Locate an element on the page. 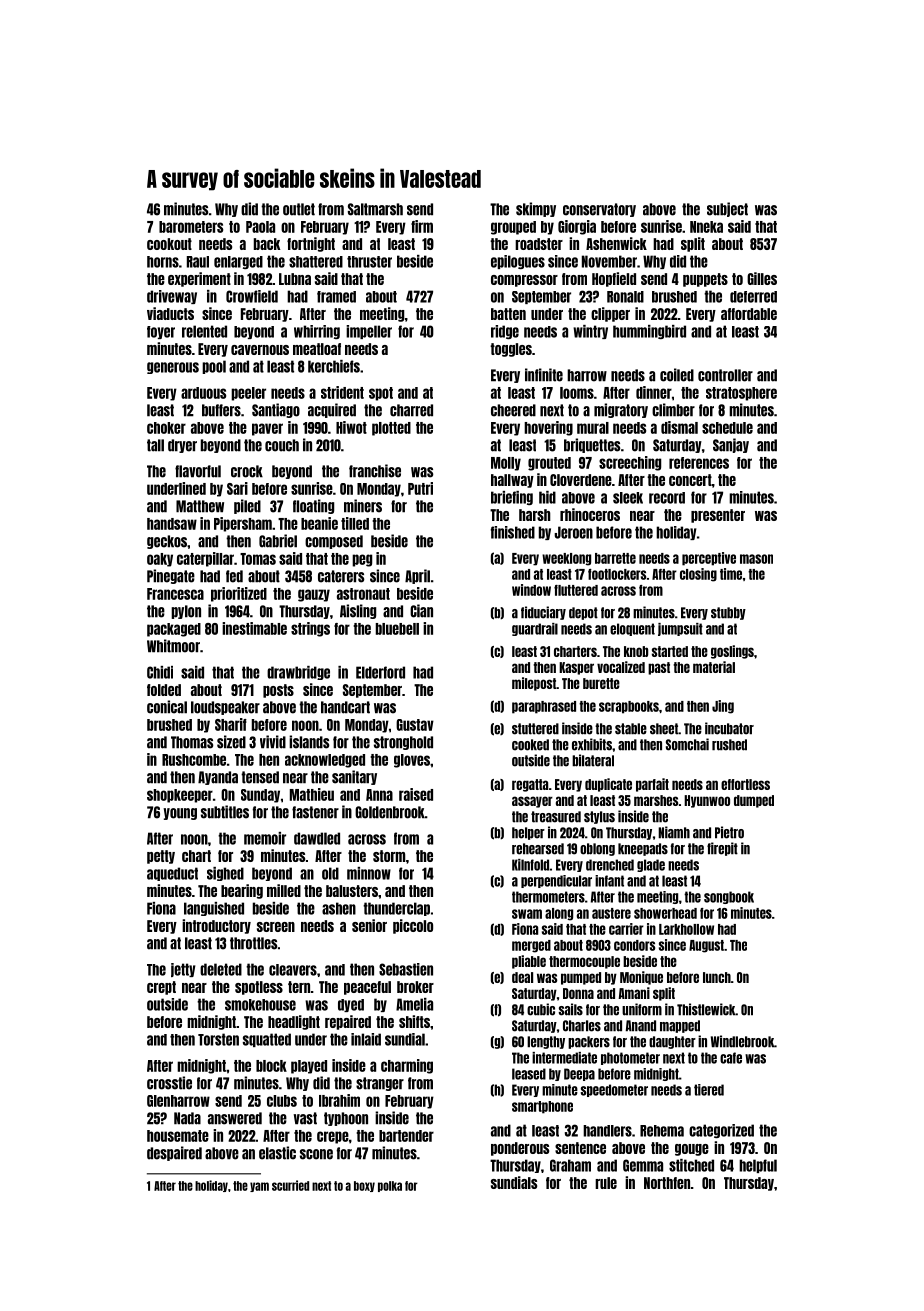 This image has width=924, height=1311. subject is located at coordinates (727, 209).
